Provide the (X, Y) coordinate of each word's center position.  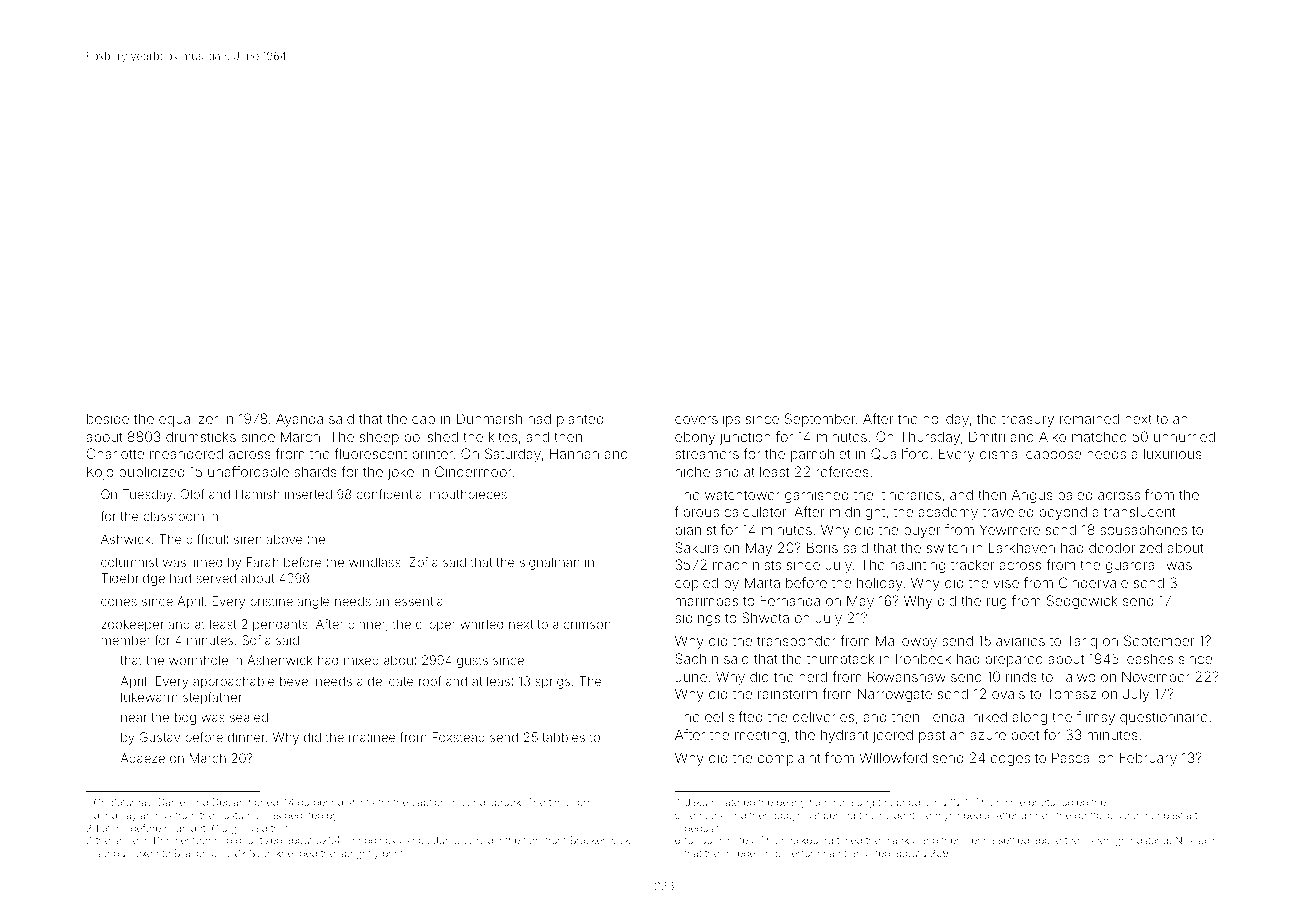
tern (532, 840)
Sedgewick (1082, 602)
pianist (696, 531)
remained (1089, 418)
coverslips (707, 420)
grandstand (1141, 841)
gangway (115, 817)
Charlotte (115, 453)
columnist (129, 562)
